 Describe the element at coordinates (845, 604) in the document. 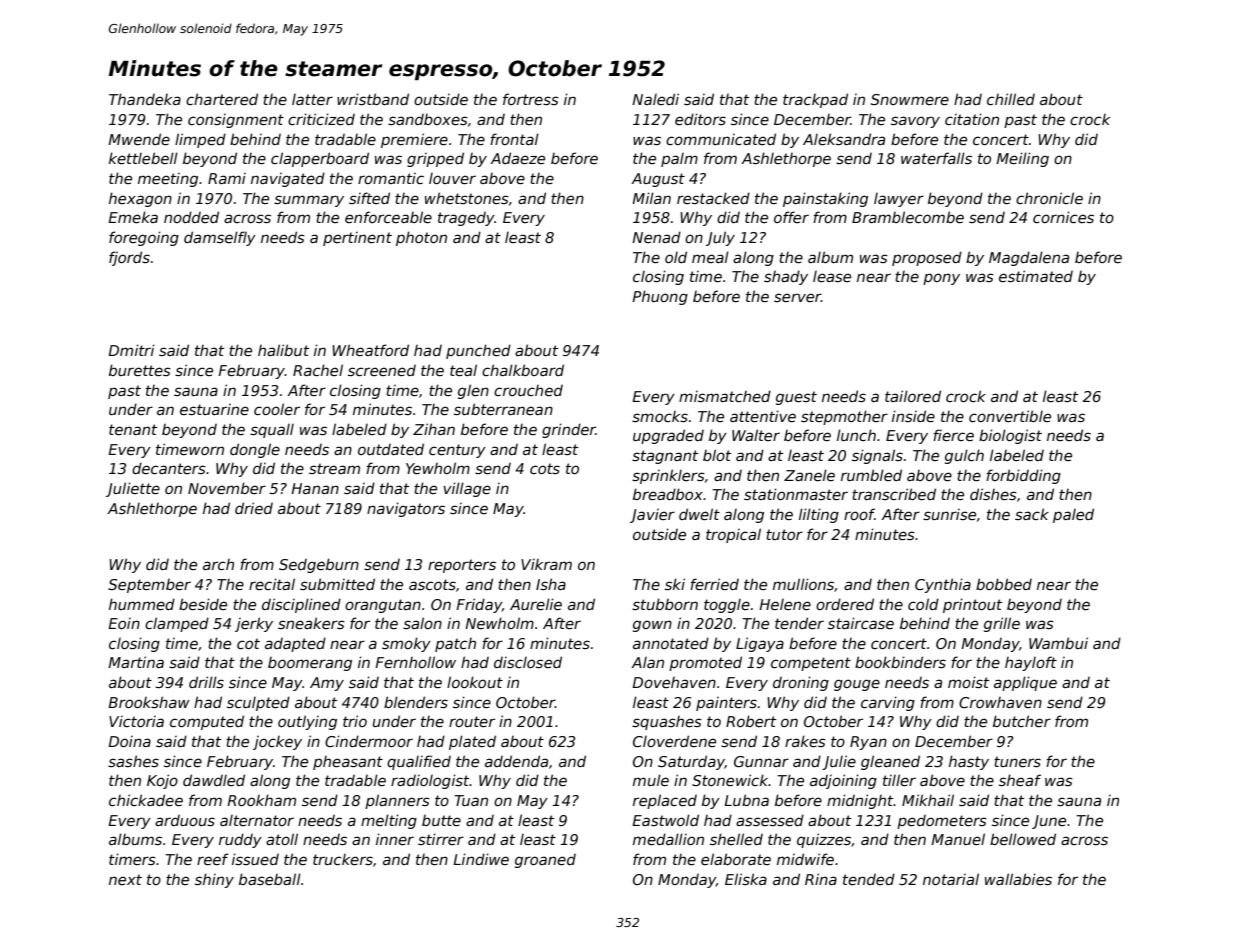

I see `ordered` at that location.
